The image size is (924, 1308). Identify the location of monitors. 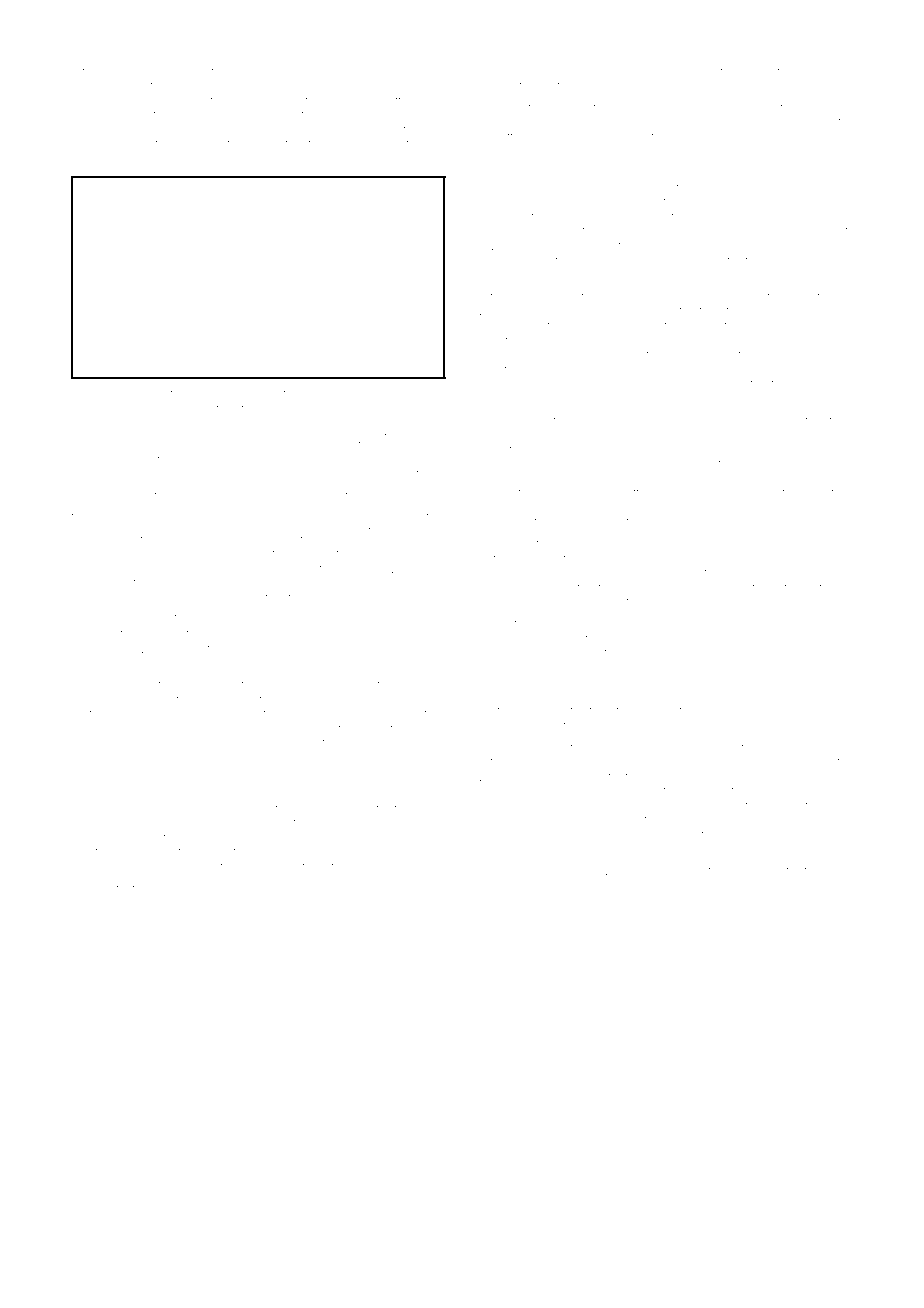
(665, 72).
